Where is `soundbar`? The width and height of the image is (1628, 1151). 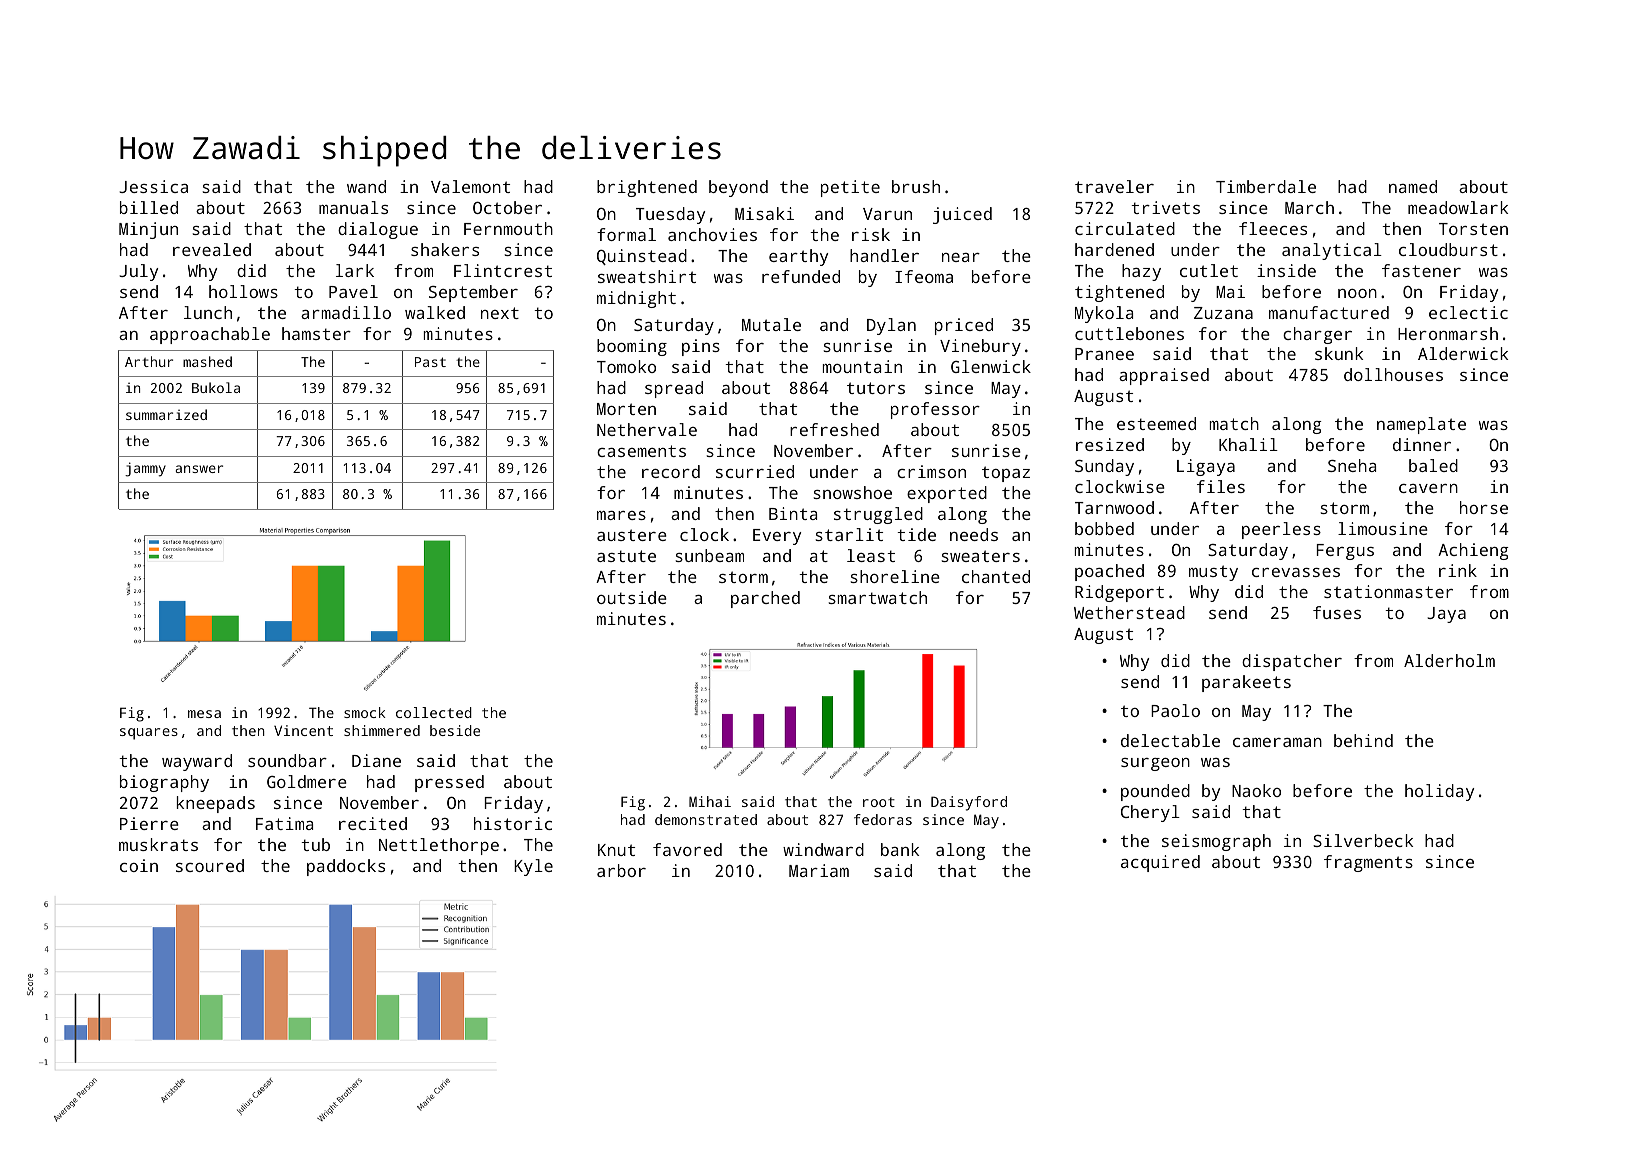 soundbar is located at coordinates (287, 760).
